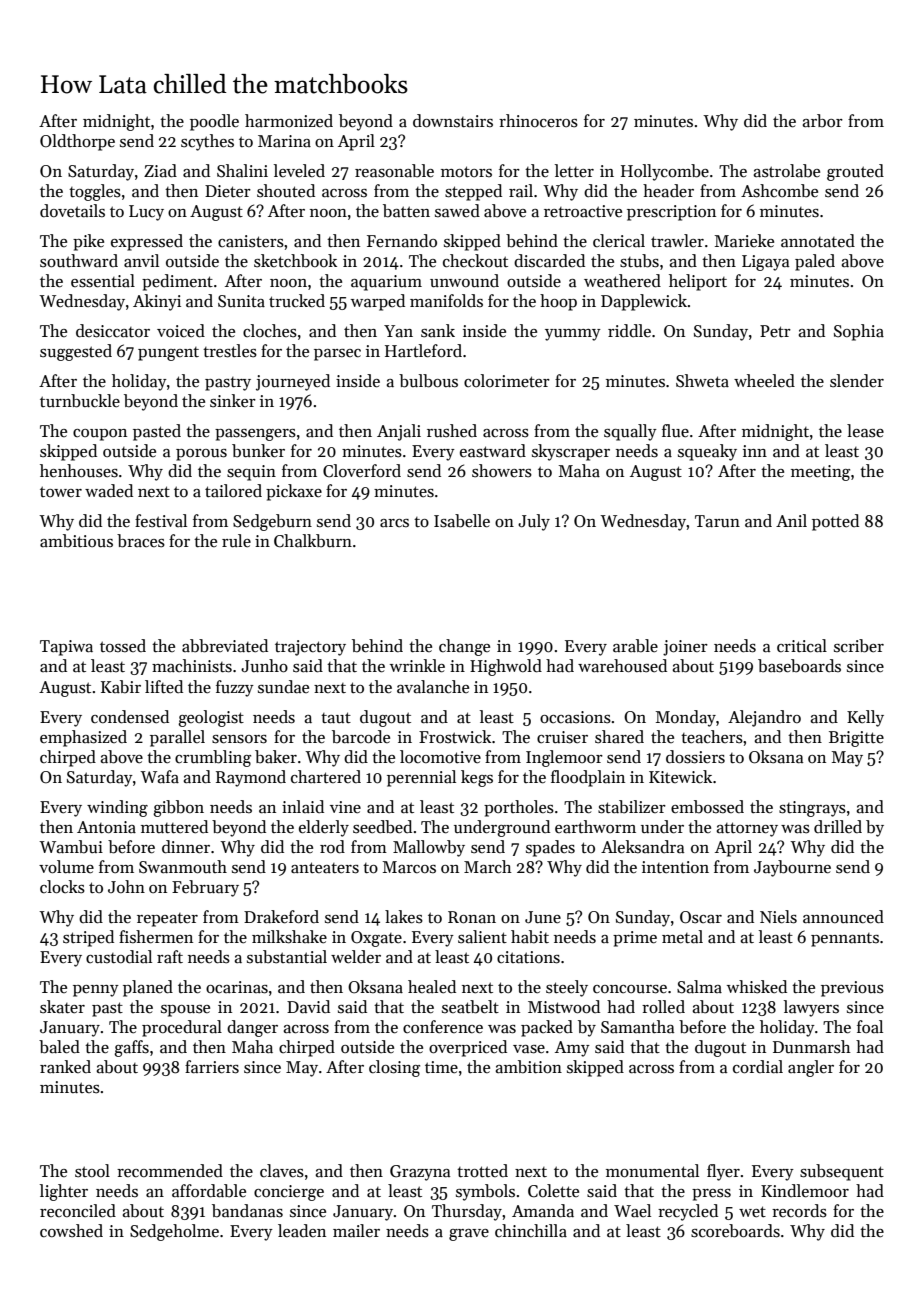 Image resolution: width=924 pixels, height=1308 pixels. I want to click on perennial, so click(421, 778).
